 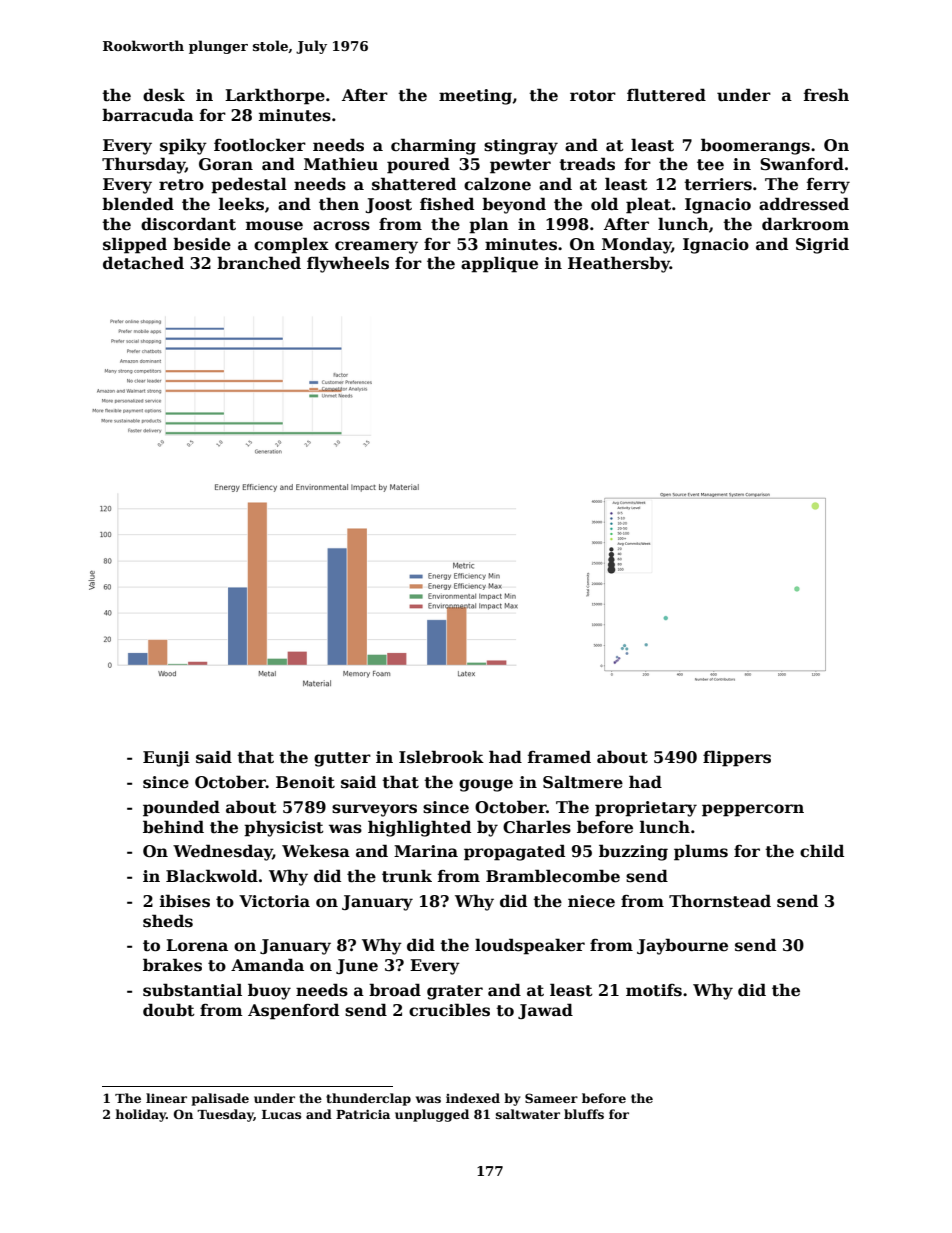 I want to click on pewter, so click(x=520, y=166).
